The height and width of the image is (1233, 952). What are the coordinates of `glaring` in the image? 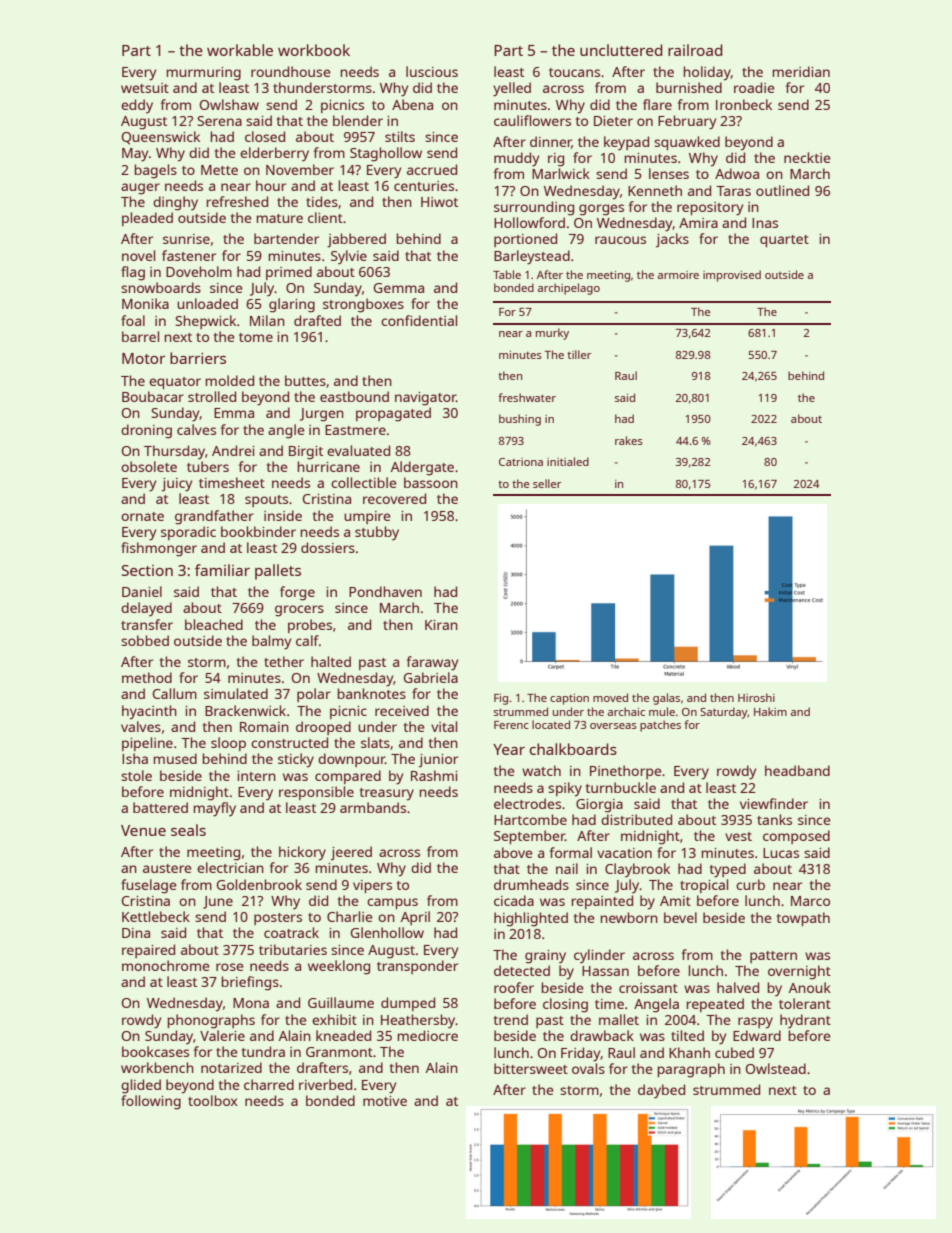 It's located at (292, 305).
